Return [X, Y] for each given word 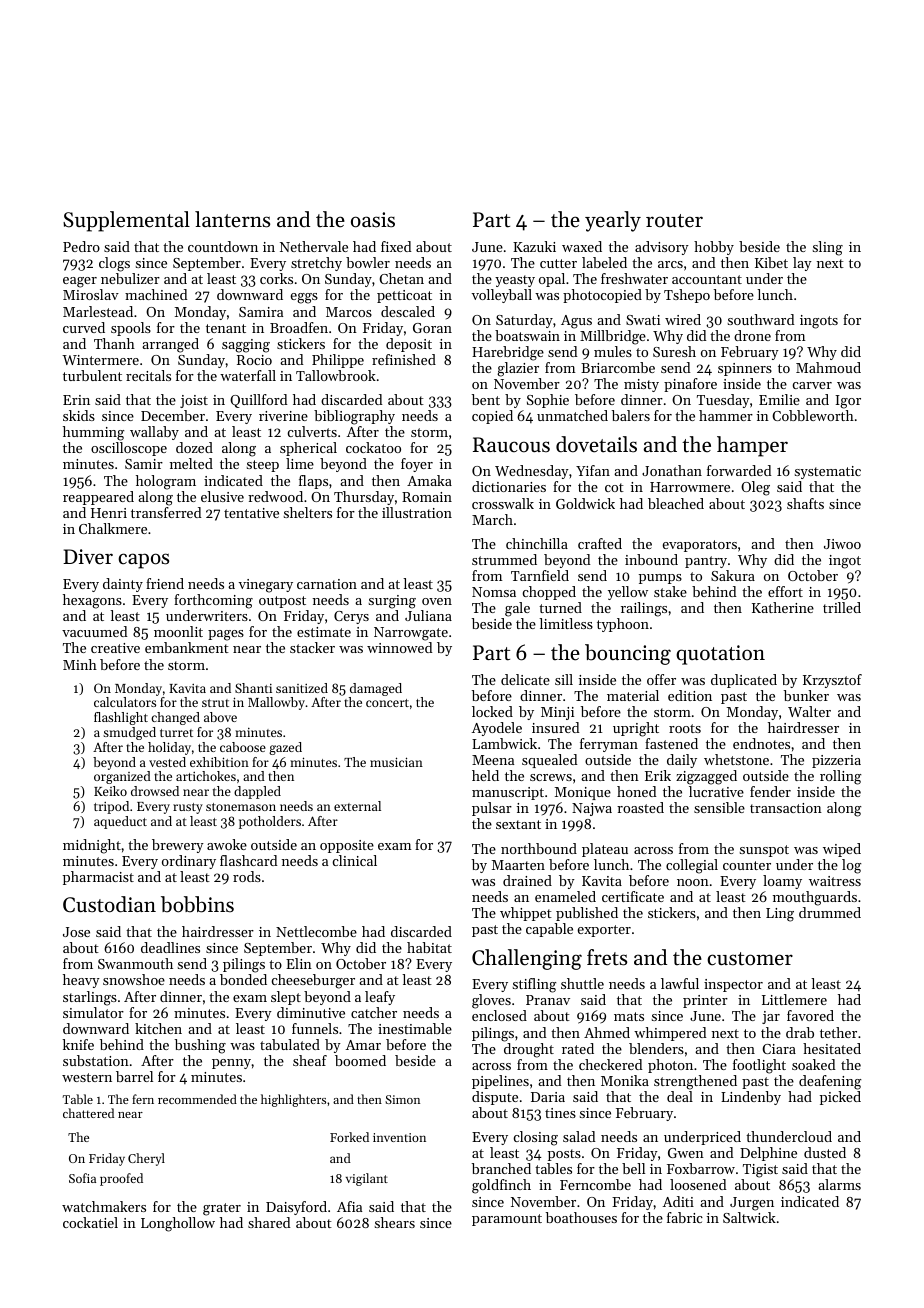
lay [802, 264]
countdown [223, 246]
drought [529, 1050]
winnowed [400, 647]
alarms [839, 1184]
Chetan [401, 278]
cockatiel [90, 1222]
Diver [88, 557]
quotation [720, 655]
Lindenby [751, 1098]
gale [517, 609]
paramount [507, 1220]
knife [78, 1044]
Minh [80, 664]
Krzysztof [832, 681]
